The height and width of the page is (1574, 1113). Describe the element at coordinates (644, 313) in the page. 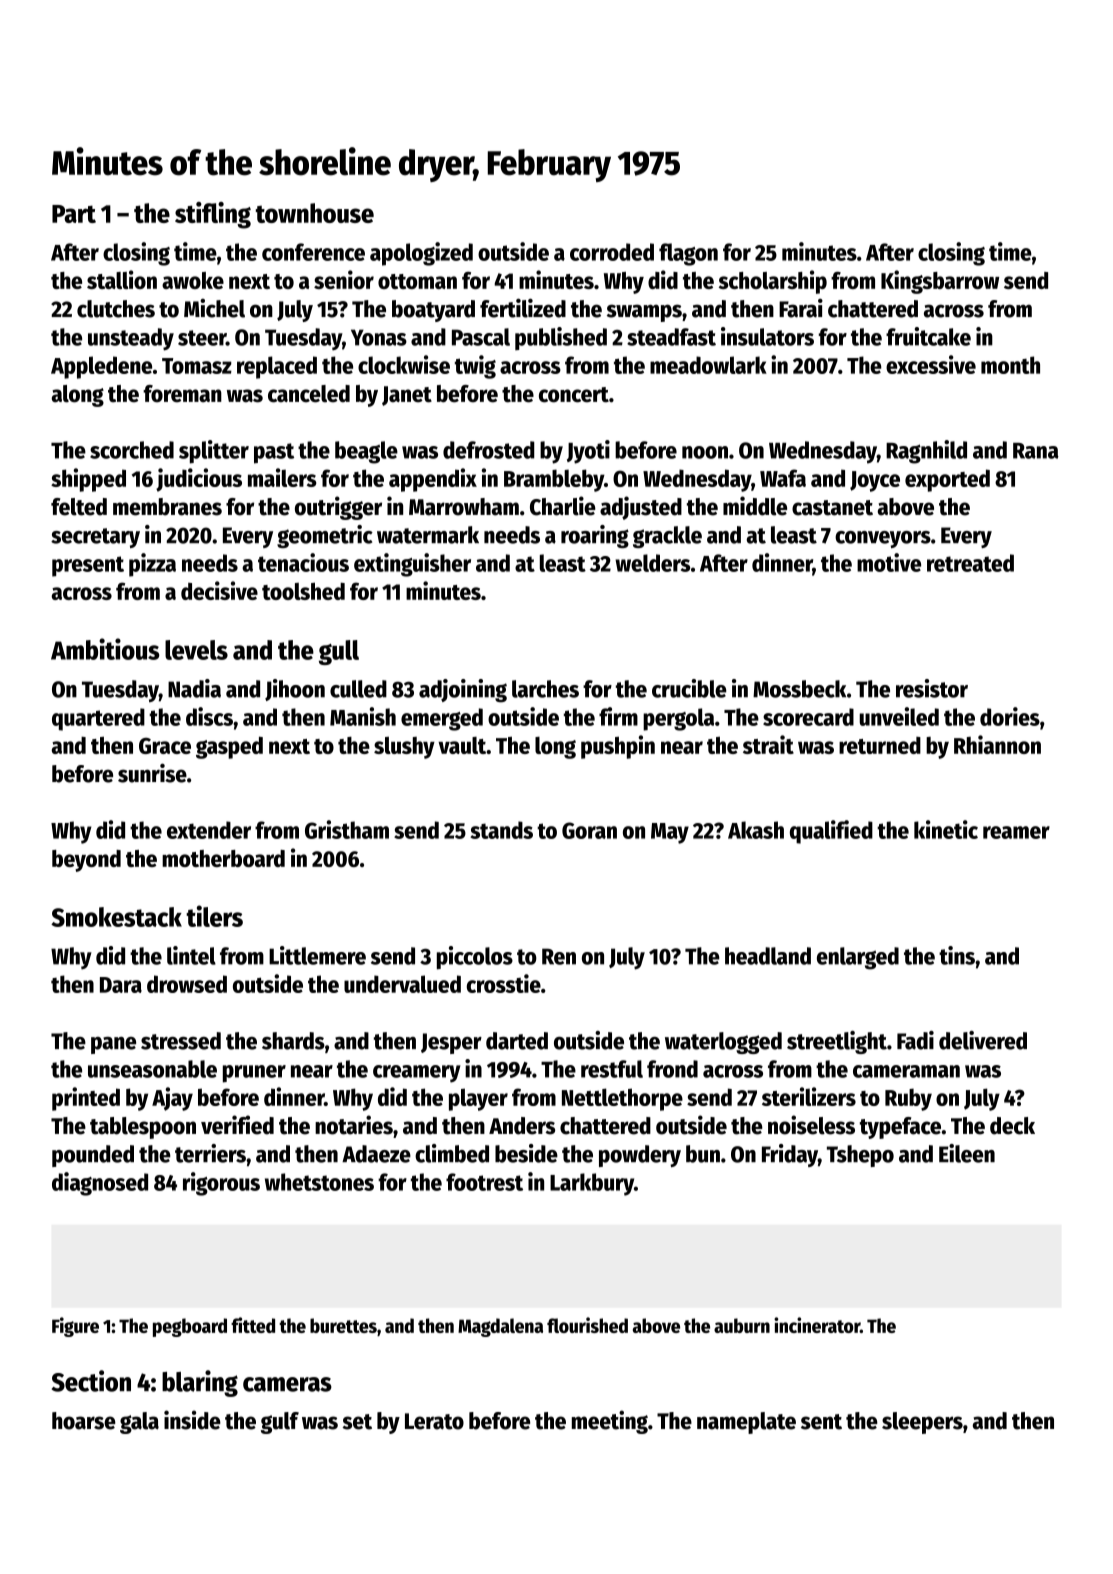

I see `swamps` at that location.
